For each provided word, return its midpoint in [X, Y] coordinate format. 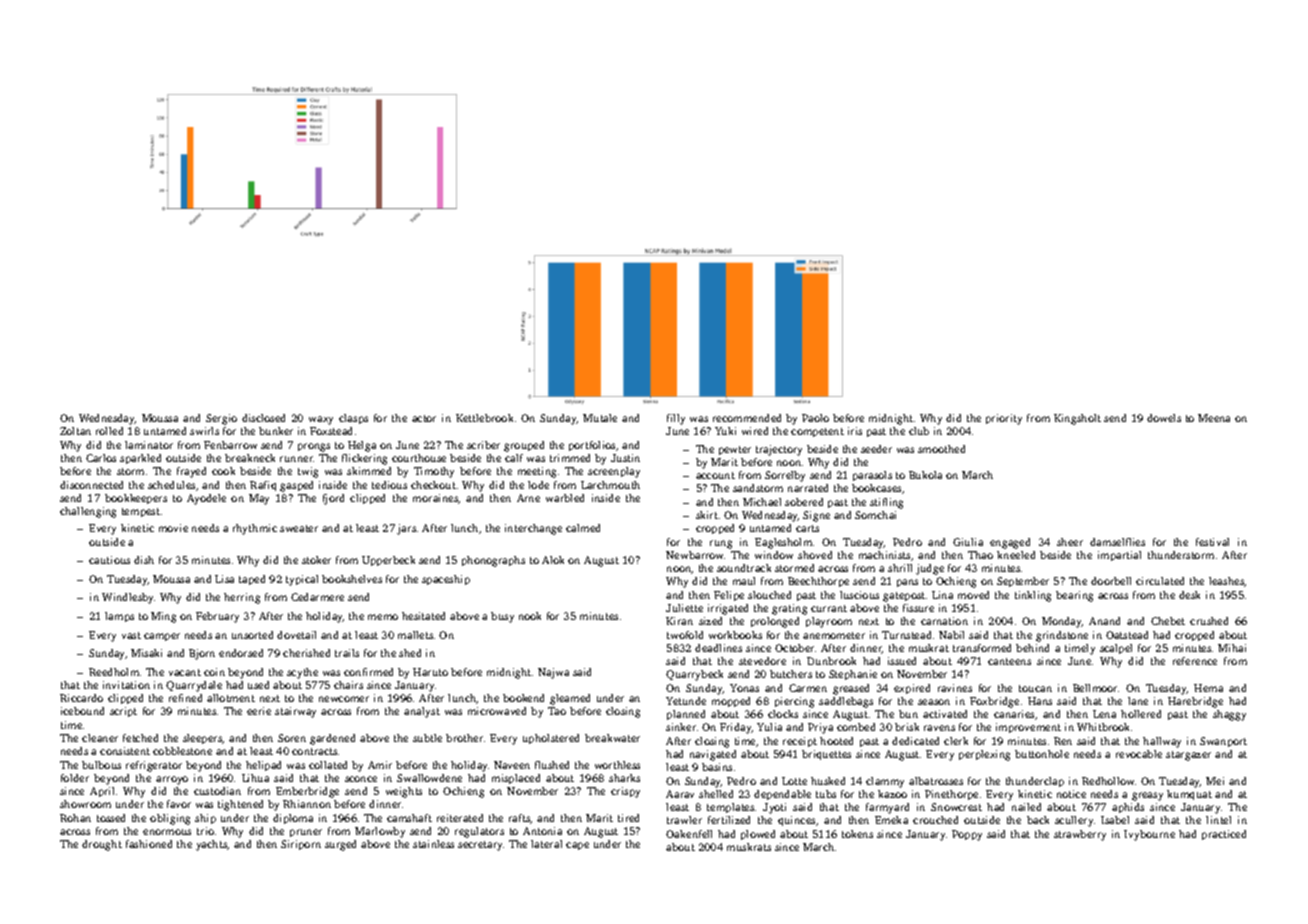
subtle [427, 738]
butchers [791, 674]
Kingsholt [1077, 419]
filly [676, 419]
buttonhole [1042, 754]
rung [721, 544]
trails [347, 653]
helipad [263, 766]
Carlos [101, 458]
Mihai [1232, 648]
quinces [796, 821]
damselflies [1117, 542]
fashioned [149, 844]
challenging [88, 512]
